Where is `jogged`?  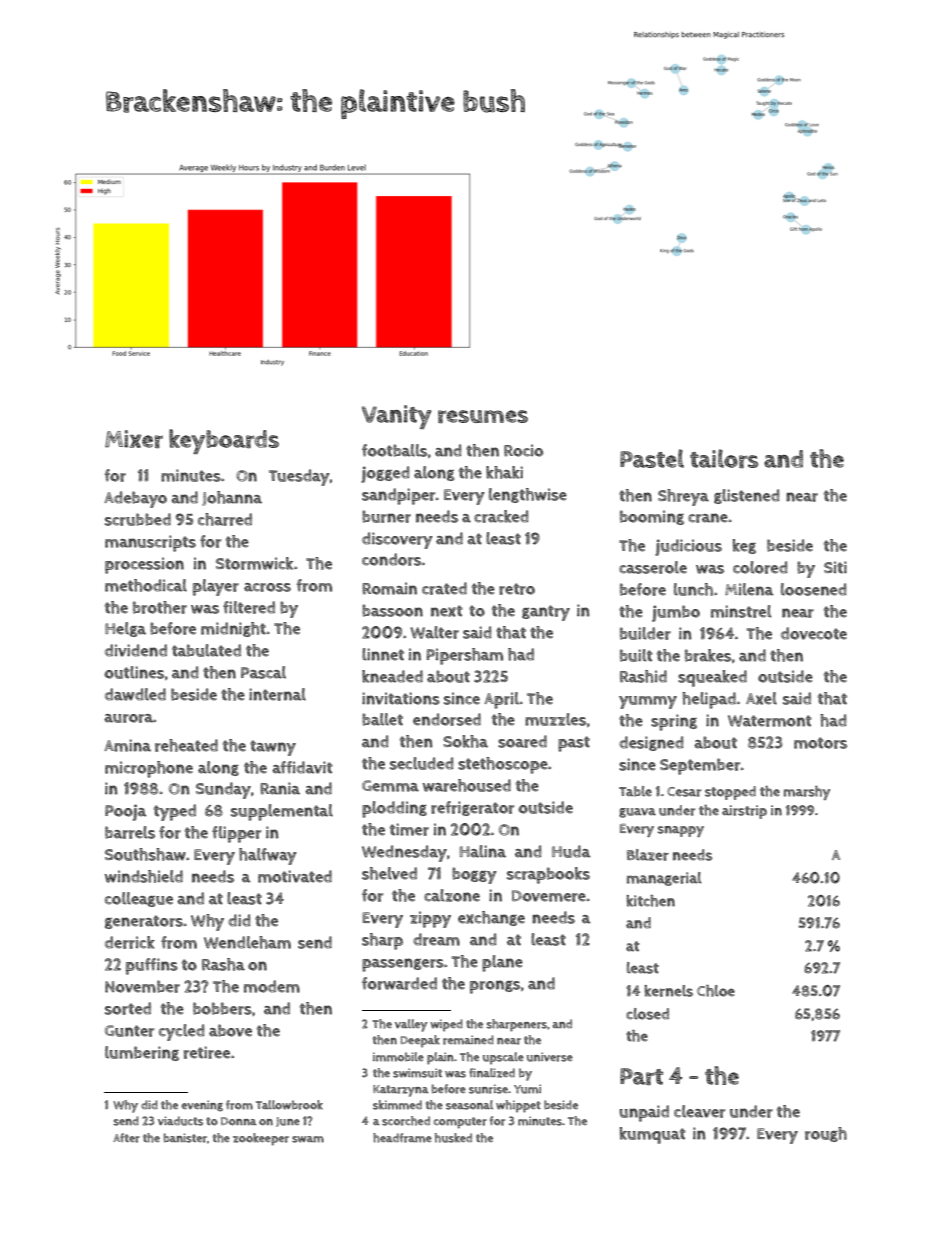 jogged is located at coordinates (385, 474).
